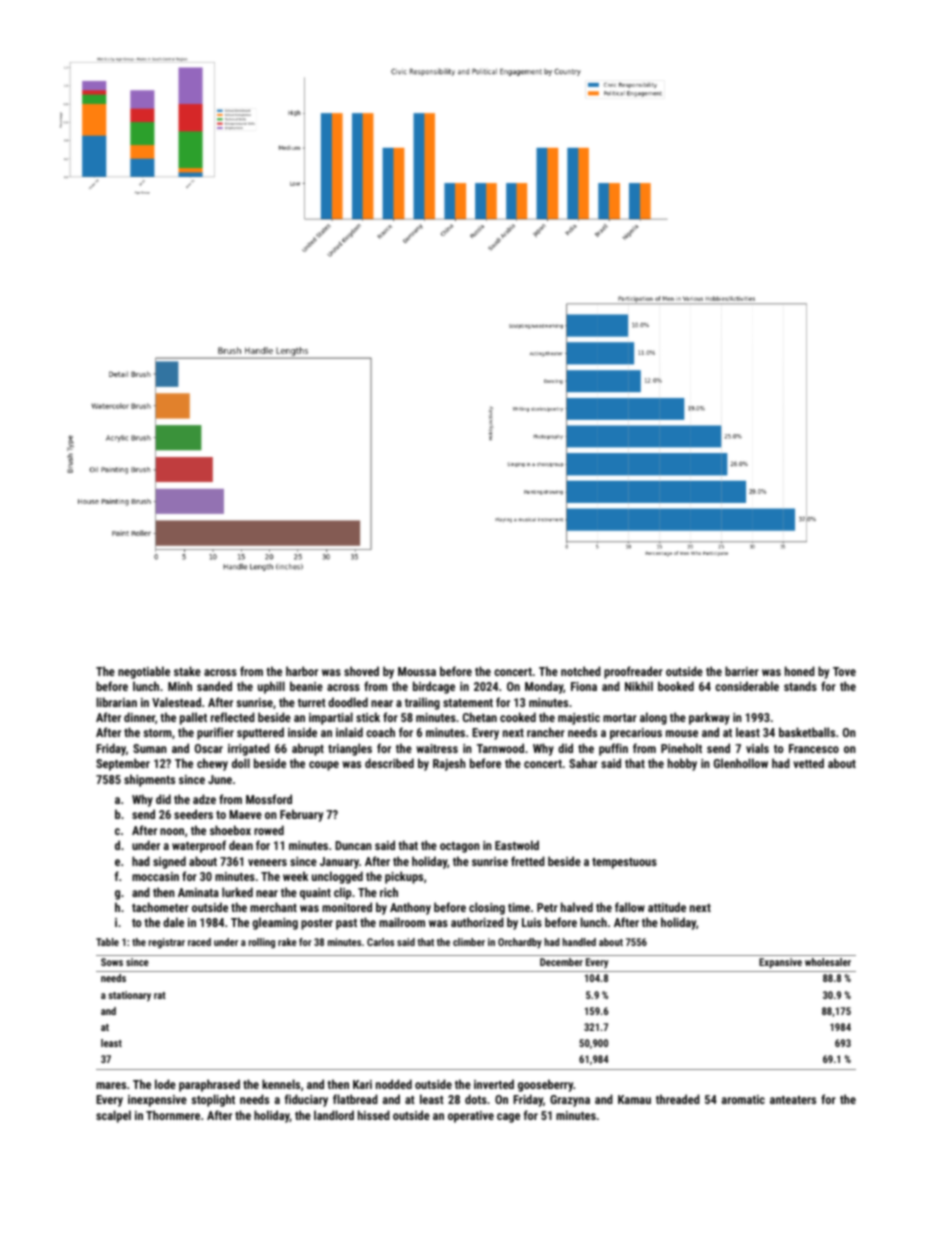 The width and height of the screenshot is (952, 1233). Describe the element at coordinates (633, 672) in the screenshot. I see `proofreader` at that location.
